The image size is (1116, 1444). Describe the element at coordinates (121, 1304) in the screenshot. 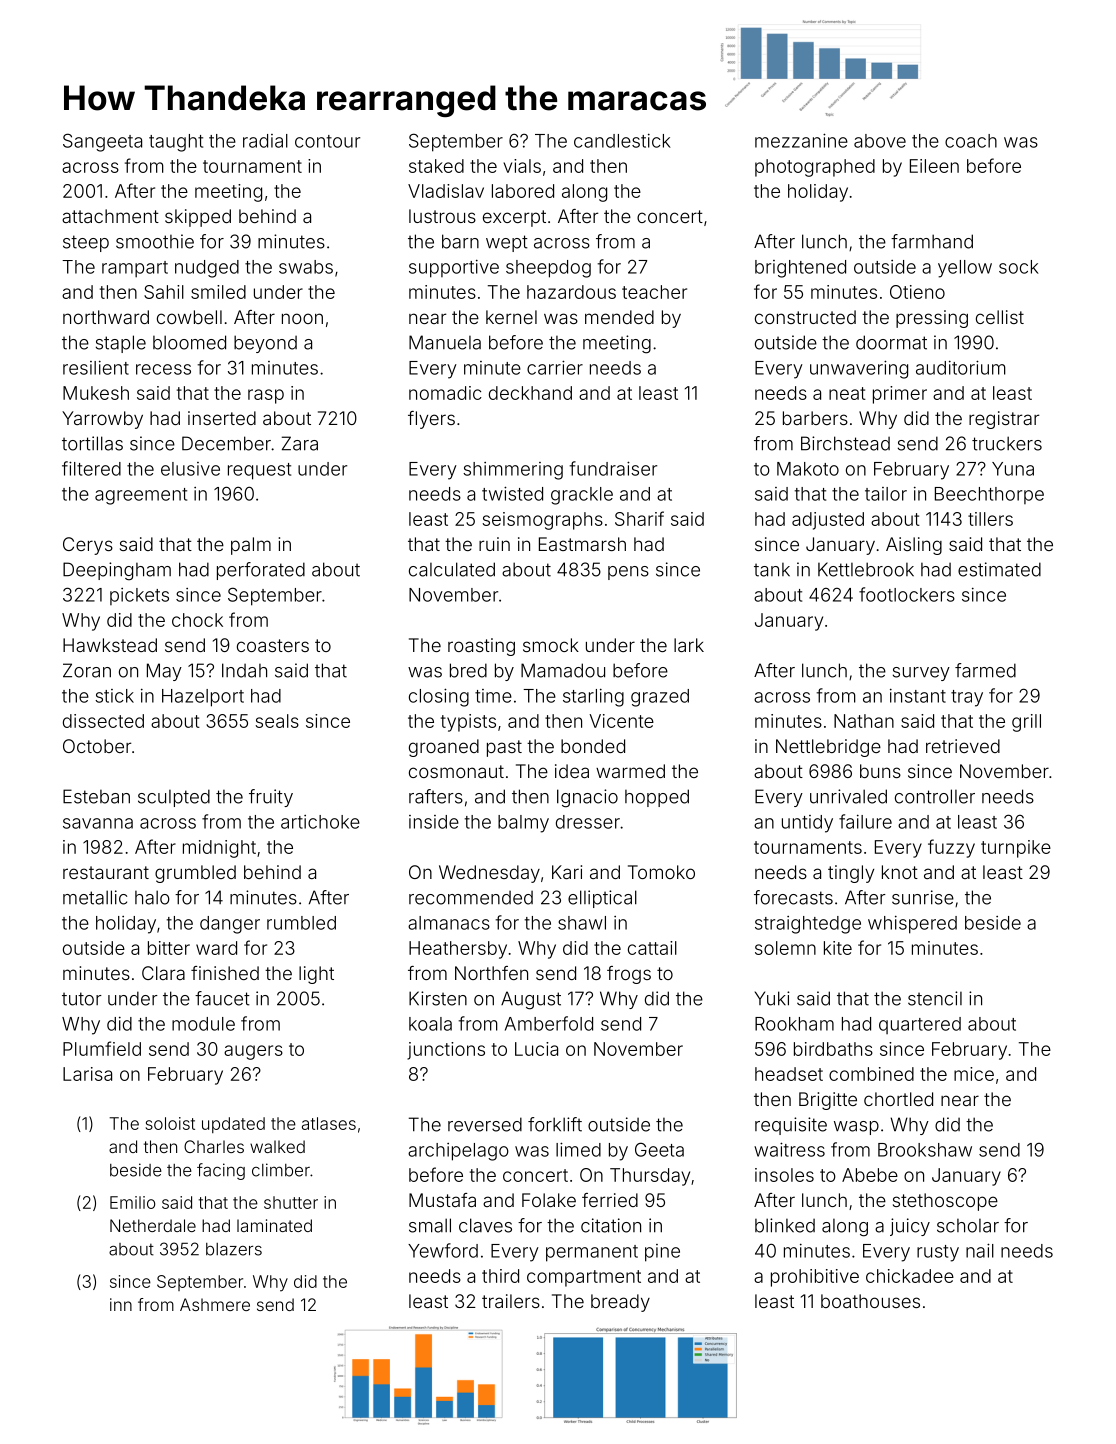

I see `inn` at that location.
